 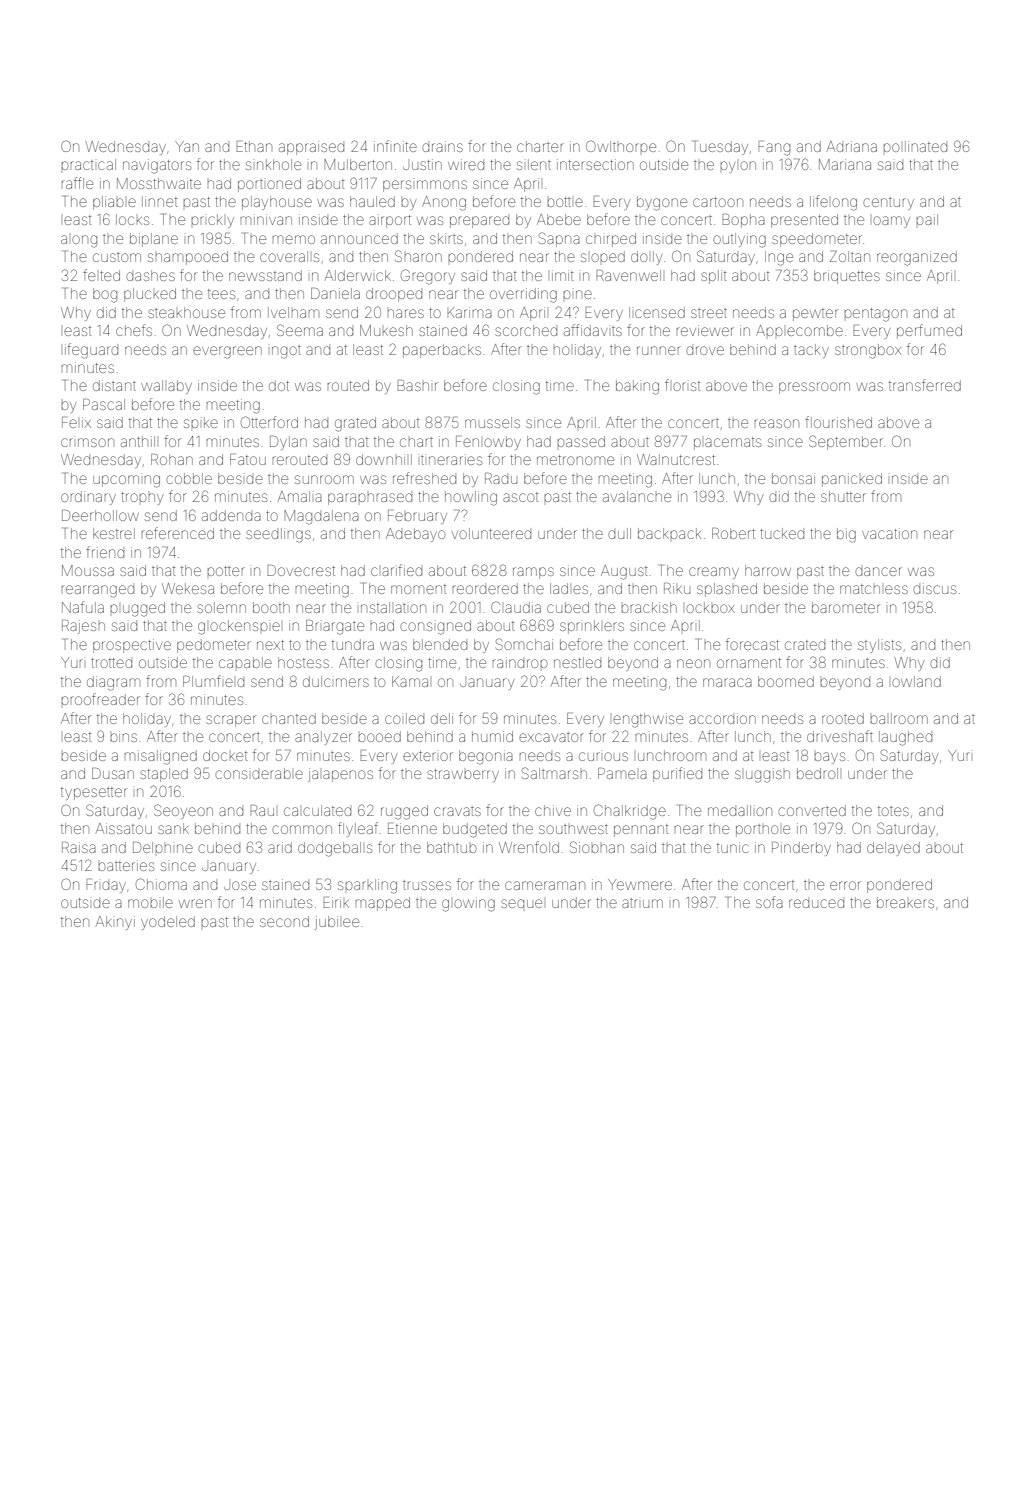 I want to click on biplane, so click(x=154, y=240).
